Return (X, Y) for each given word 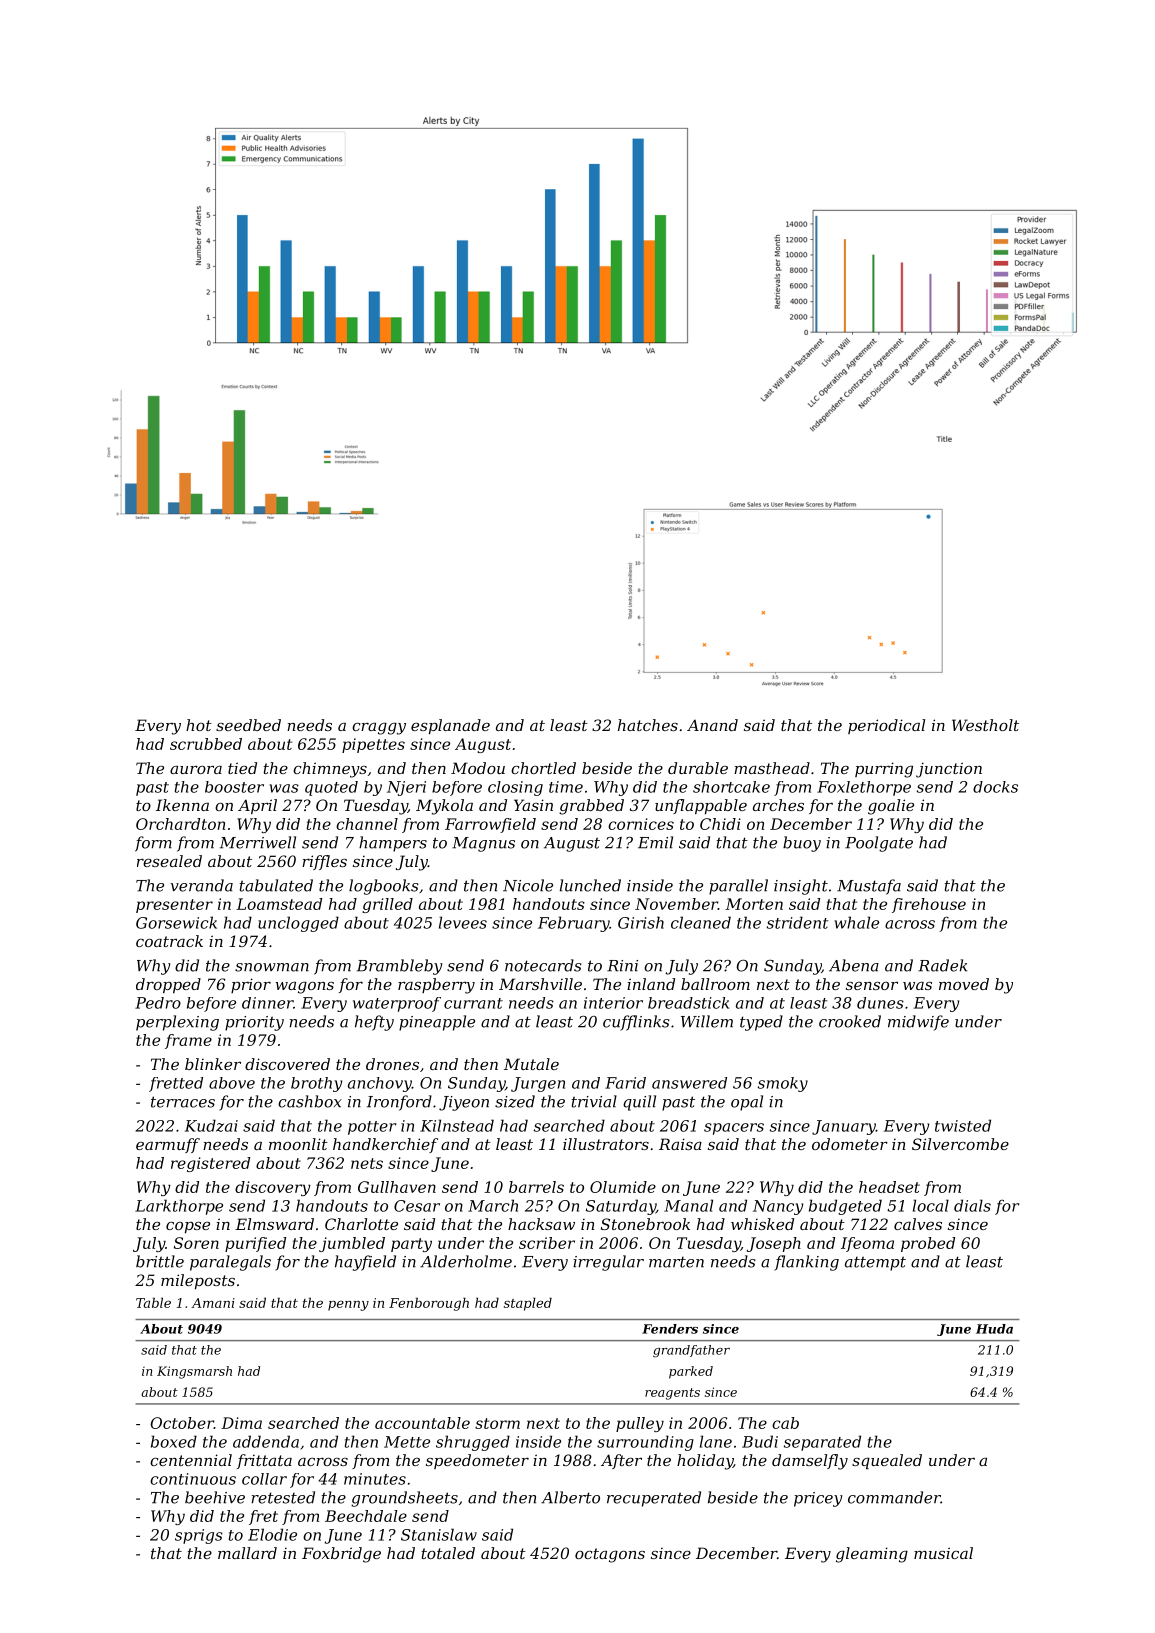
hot (199, 725)
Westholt (985, 725)
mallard (247, 1553)
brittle (160, 1261)
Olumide (623, 1187)
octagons (610, 1555)
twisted (963, 1125)
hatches (648, 725)
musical (943, 1553)
